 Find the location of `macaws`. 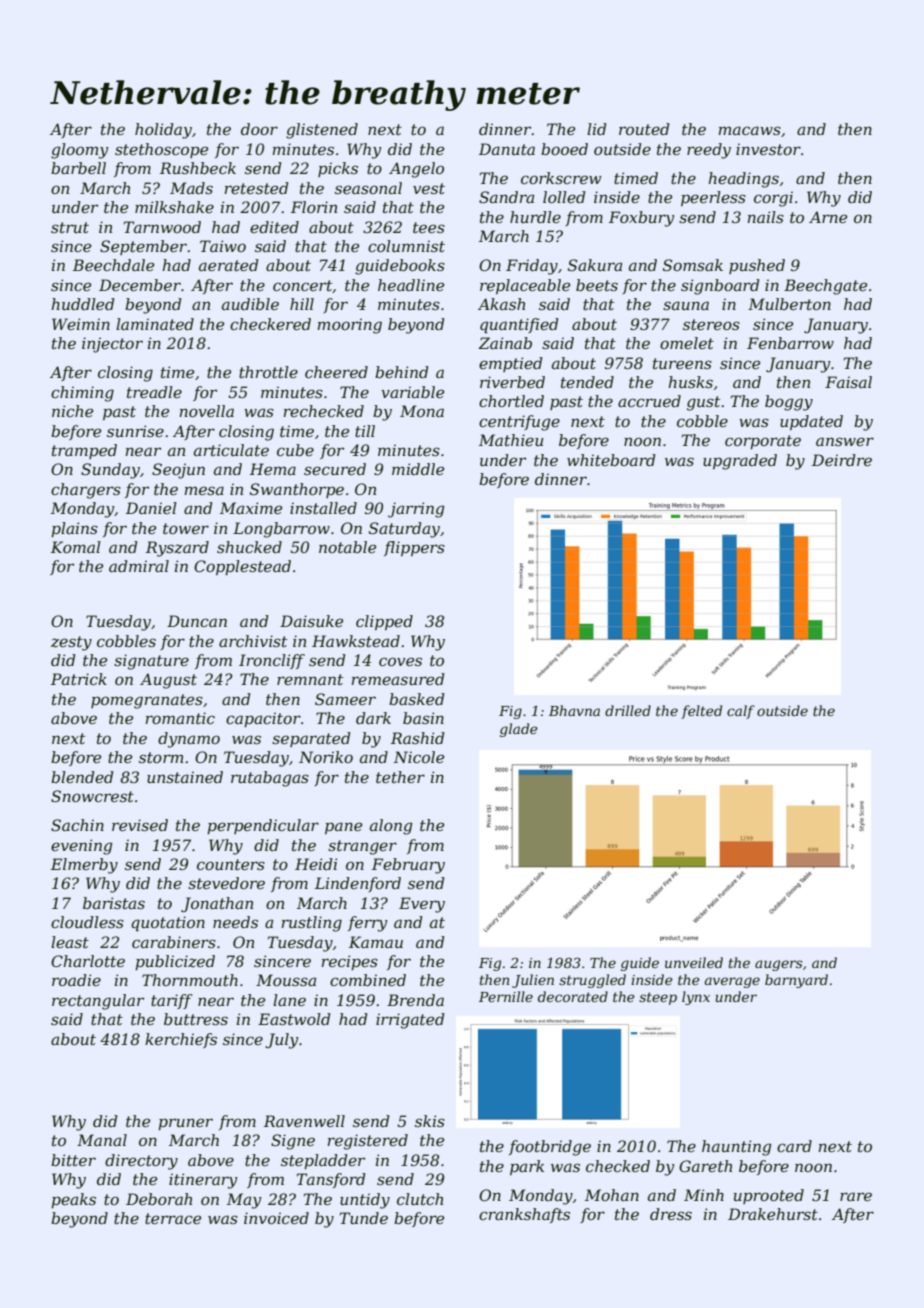

macaws is located at coordinates (749, 130).
